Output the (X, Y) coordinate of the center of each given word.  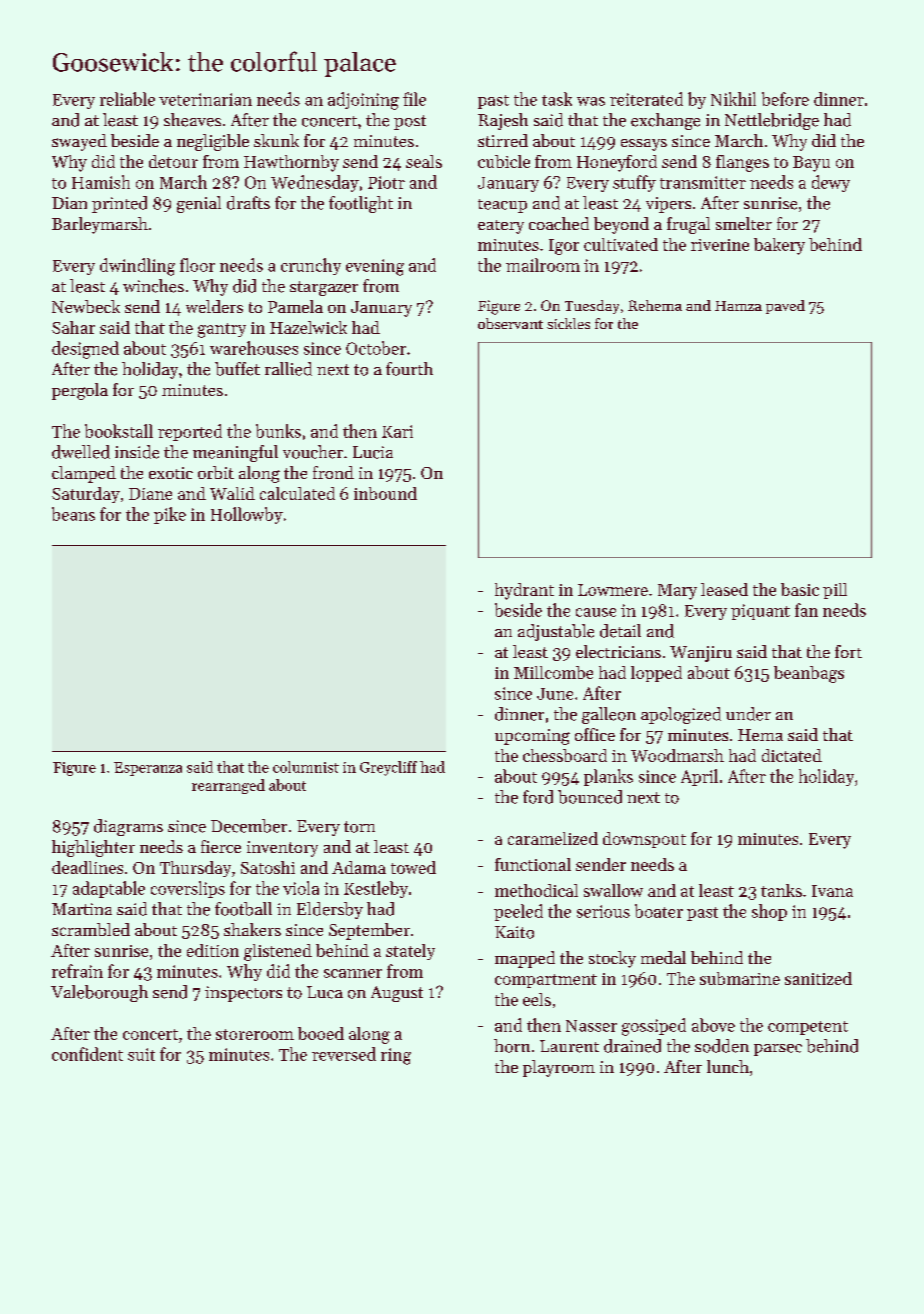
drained (632, 1046)
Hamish (101, 182)
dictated (792, 755)
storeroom (255, 1034)
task (557, 99)
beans (73, 514)
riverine (720, 245)
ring (396, 1056)
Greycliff (388, 768)
